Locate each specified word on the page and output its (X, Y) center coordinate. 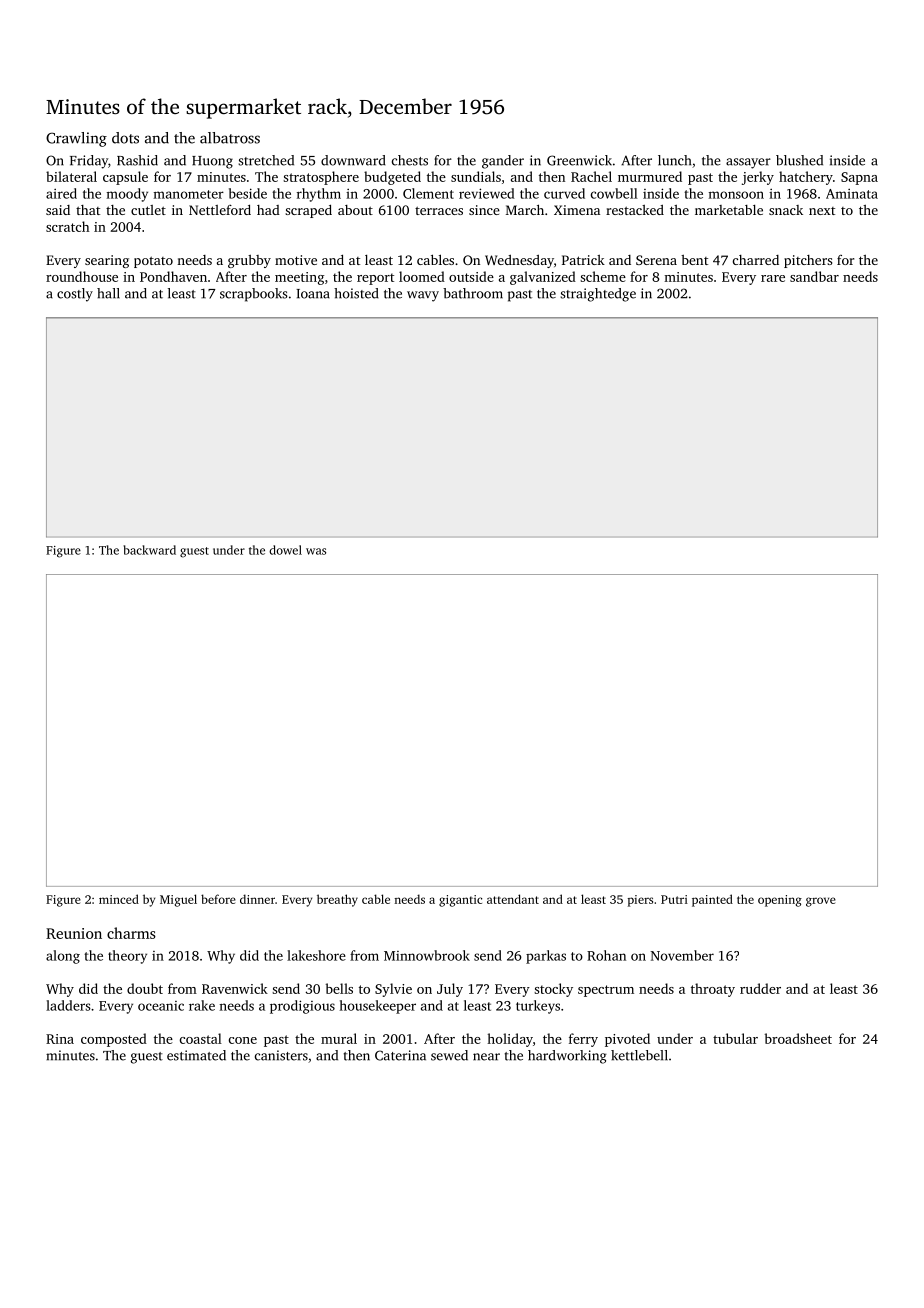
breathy (337, 900)
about (355, 210)
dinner (257, 899)
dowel (285, 550)
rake (202, 1005)
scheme (603, 276)
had (268, 210)
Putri (674, 899)
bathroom (473, 293)
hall (108, 293)
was (316, 551)
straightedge (598, 295)
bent (694, 260)
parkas (546, 957)
